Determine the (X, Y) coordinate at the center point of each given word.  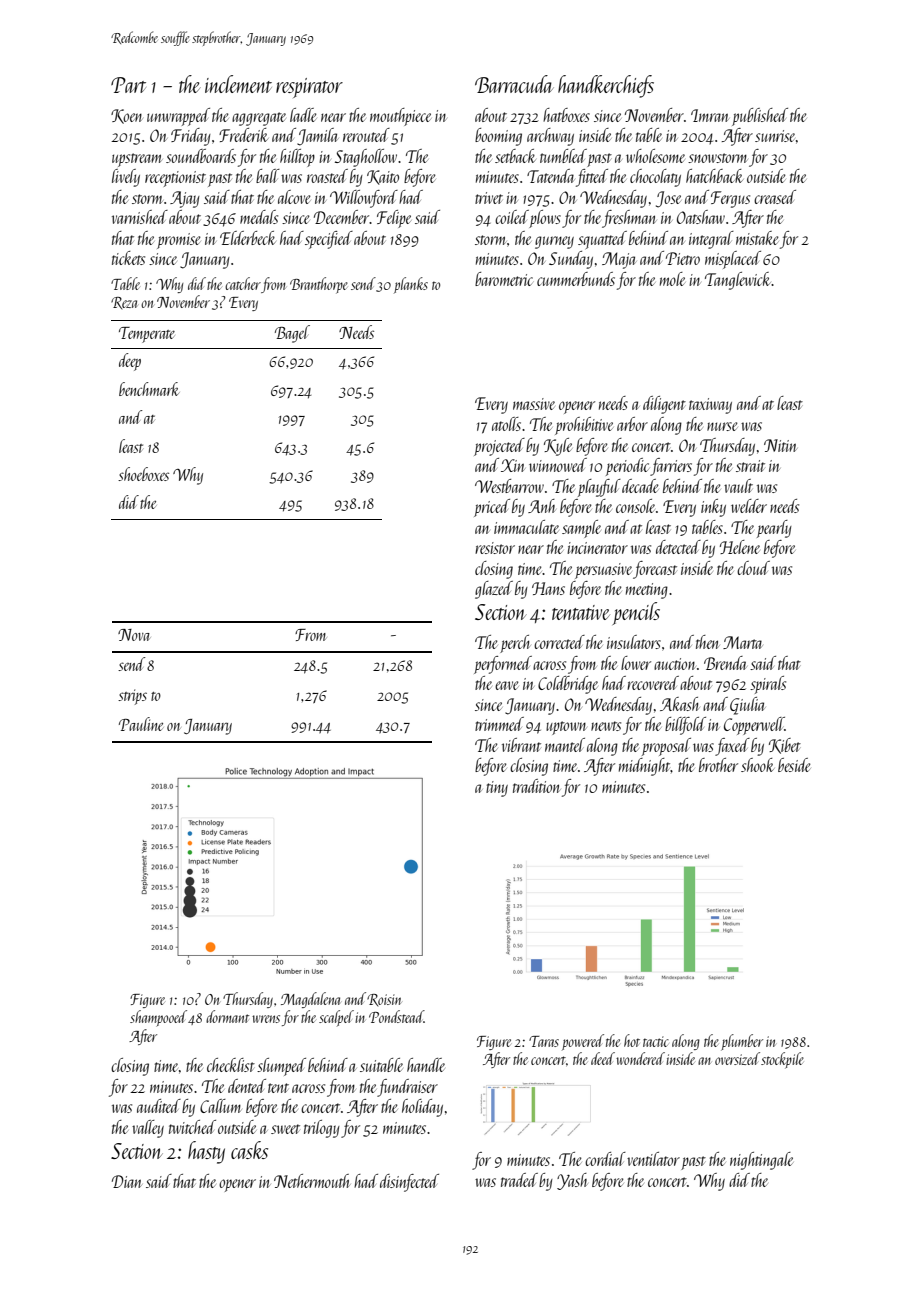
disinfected (409, 1183)
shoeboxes (143, 474)
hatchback (715, 176)
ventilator (653, 1159)
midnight (645, 767)
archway (550, 137)
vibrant (521, 745)
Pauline (141, 724)
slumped (281, 1067)
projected (499, 447)
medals (259, 217)
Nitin (780, 445)
